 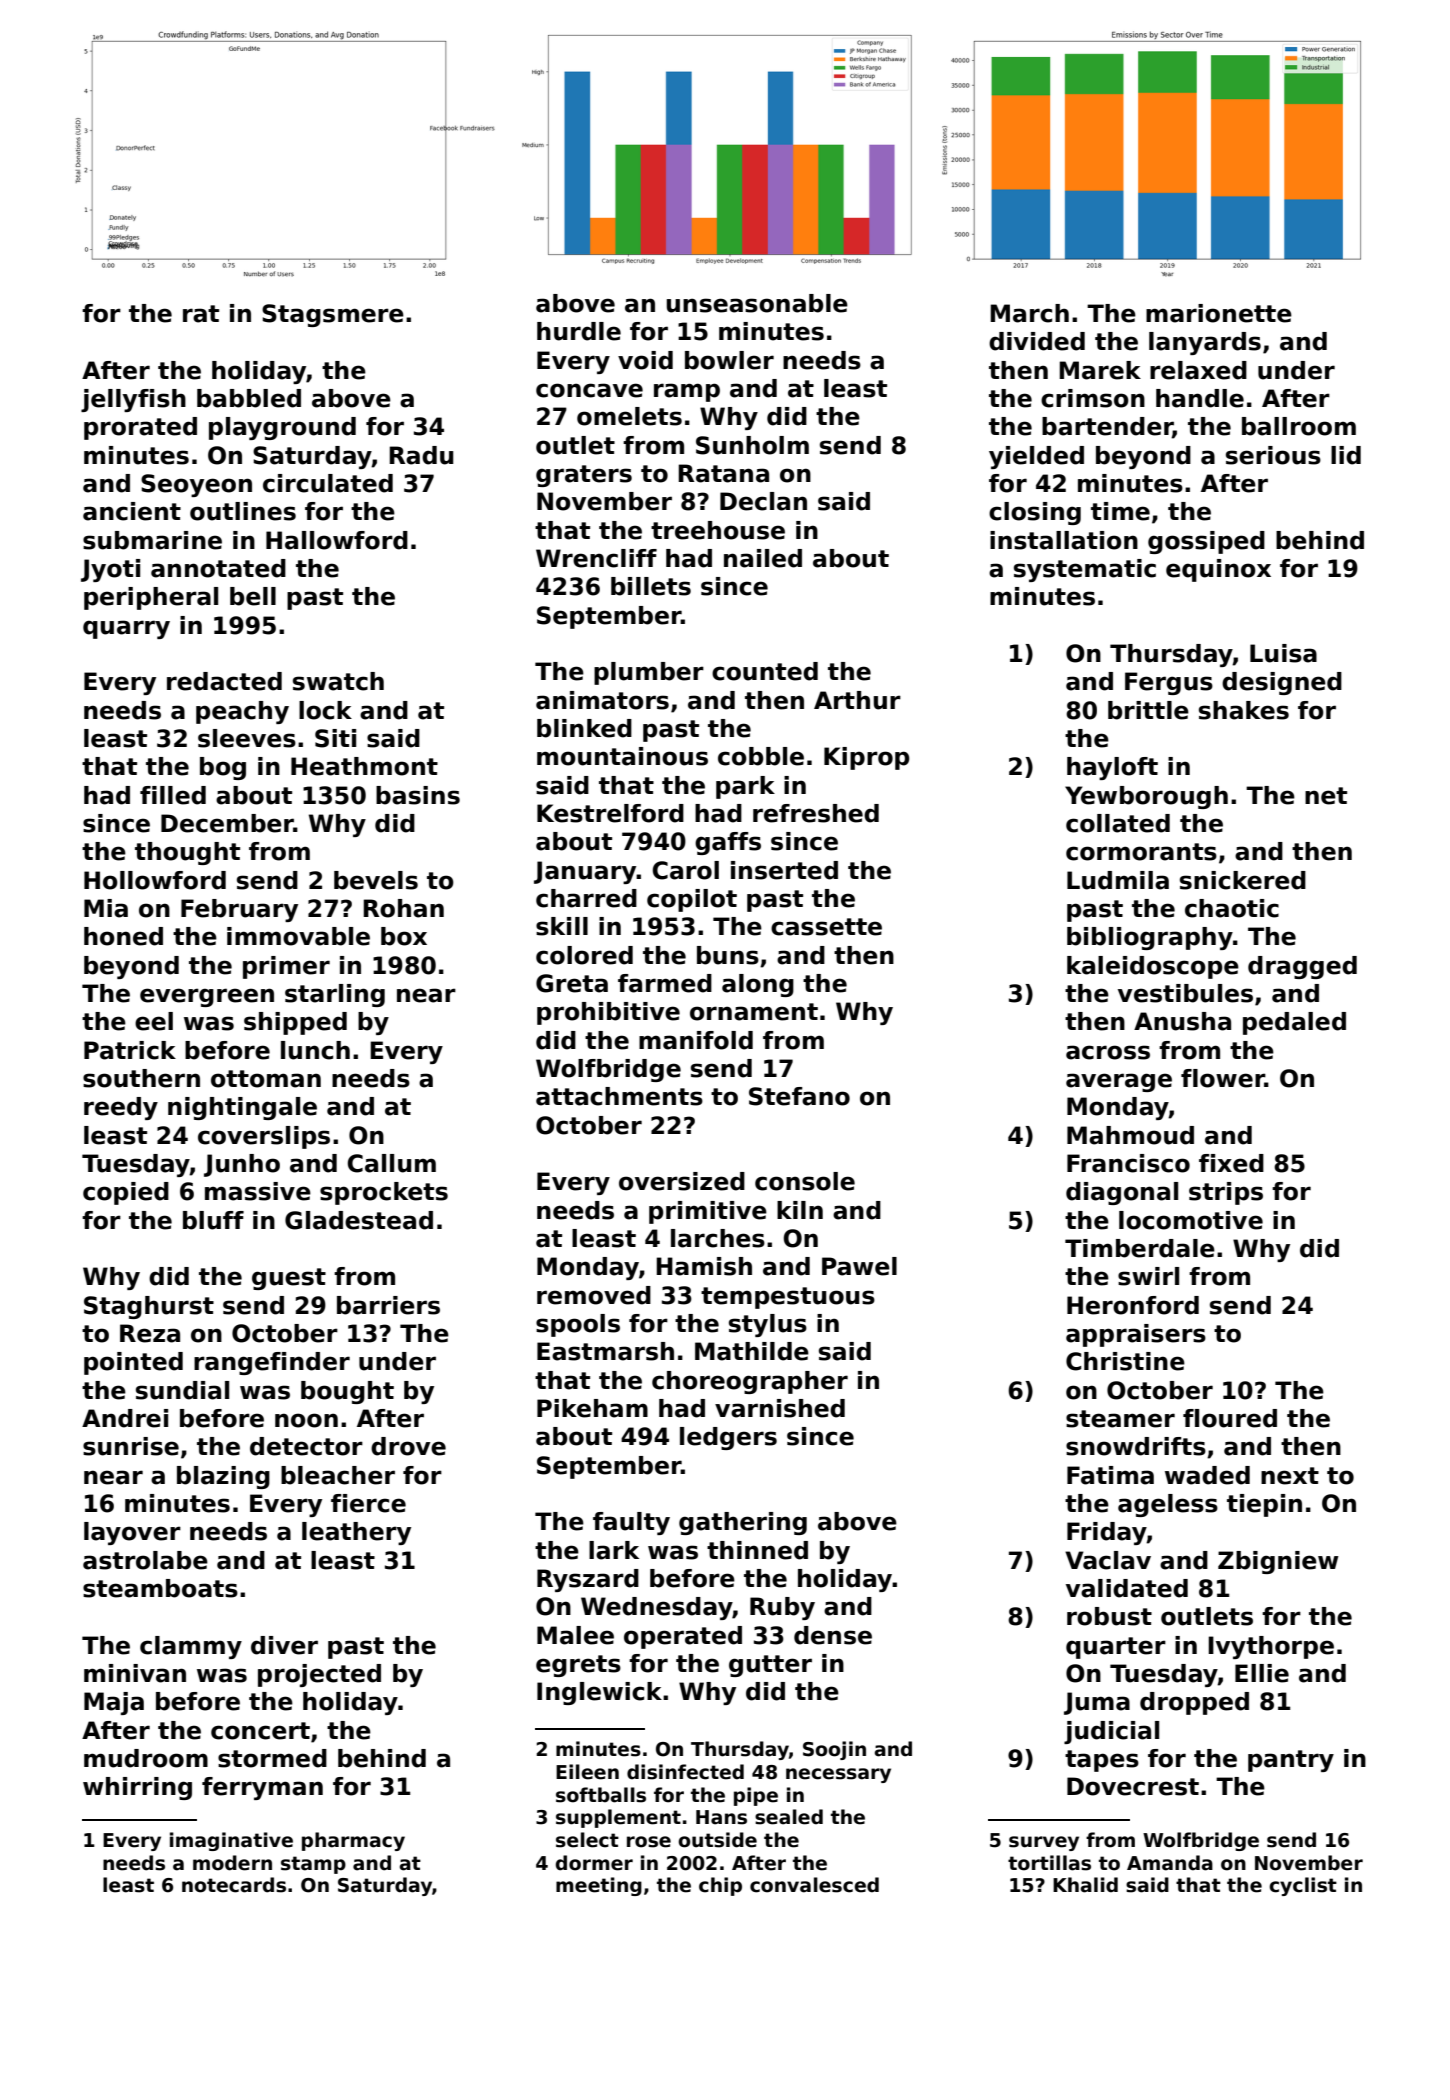 I want to click on mudroom, so click(x=146, y=1758).
